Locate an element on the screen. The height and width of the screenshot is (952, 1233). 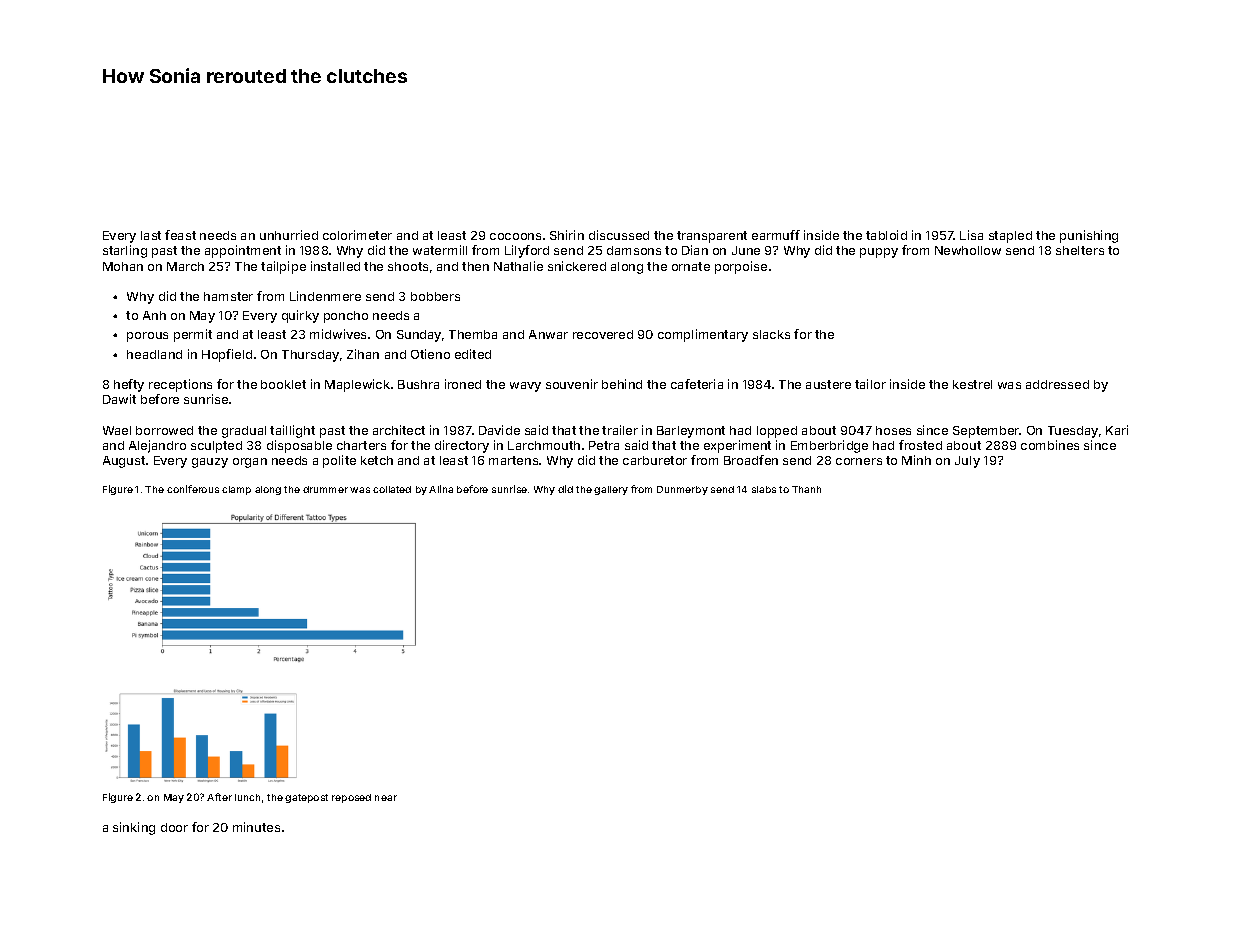
clamp is located at coordinates (236, 490).
